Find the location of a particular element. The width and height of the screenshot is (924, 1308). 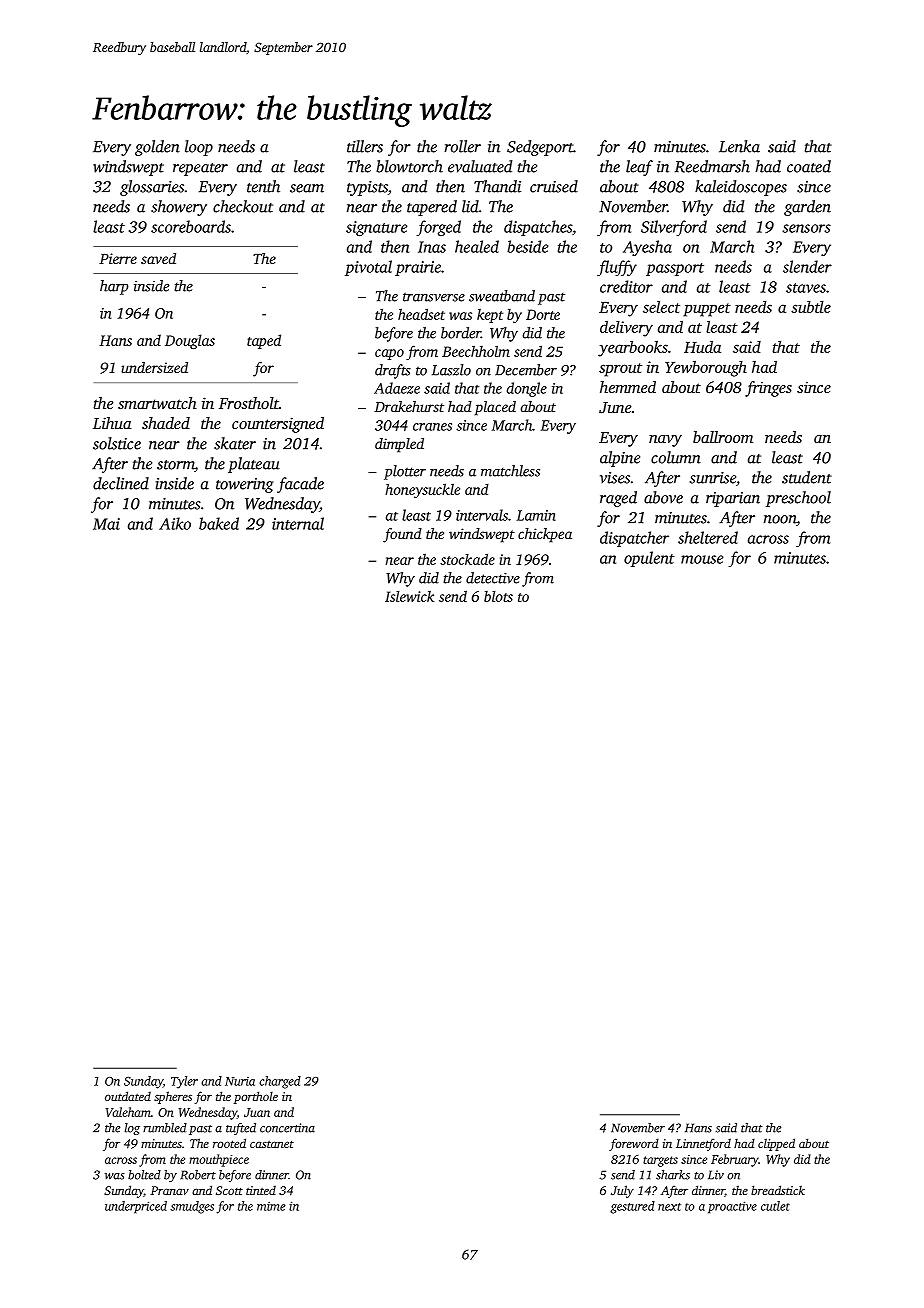

clipped is located at coordinates (776, 1144).
